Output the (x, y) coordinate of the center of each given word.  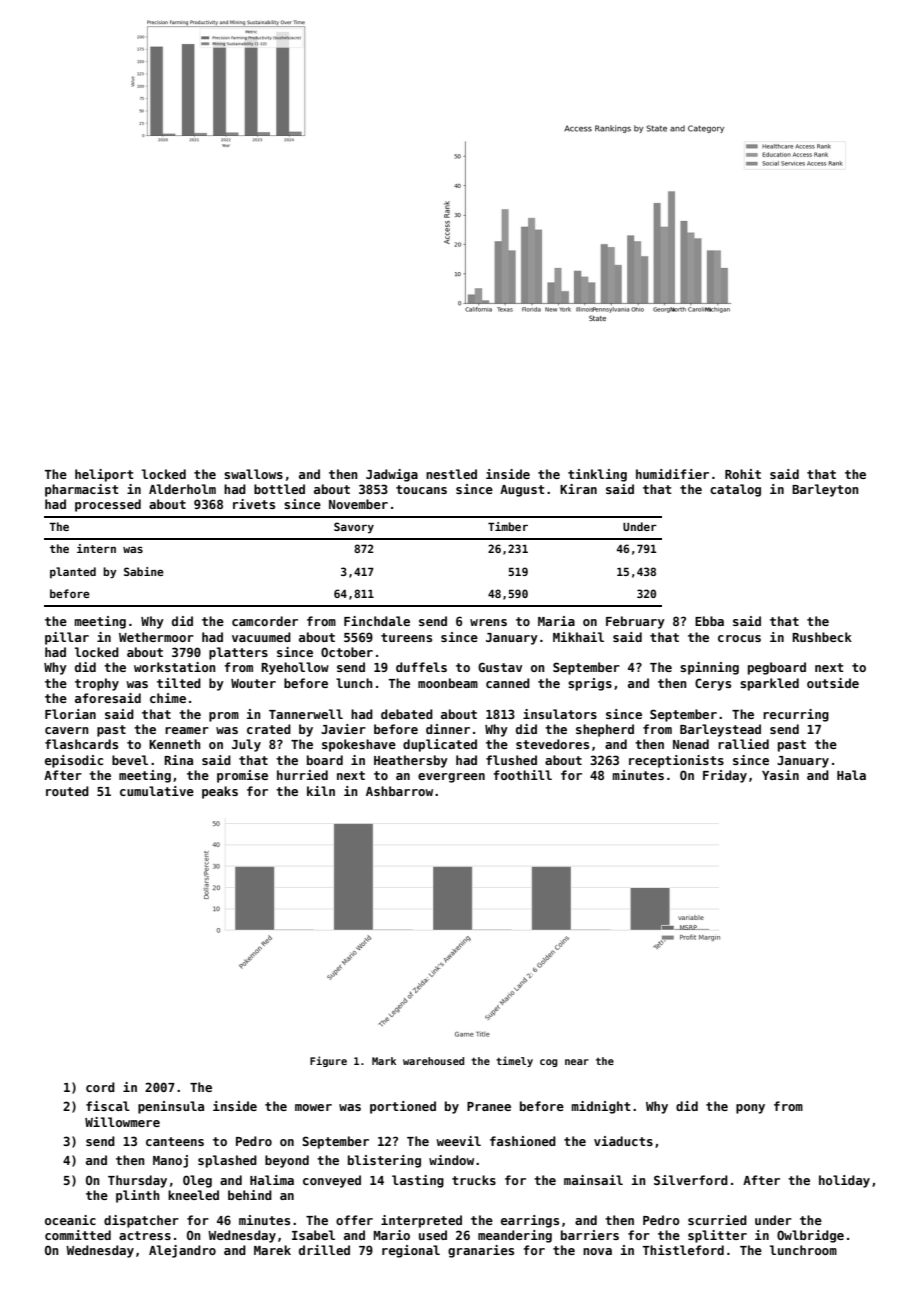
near (577, 1062)
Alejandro (182, 1251)
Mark (384, 1061)
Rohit (743, 474)
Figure (328, 1061)
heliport (104, 475)
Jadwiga (392, 475)
